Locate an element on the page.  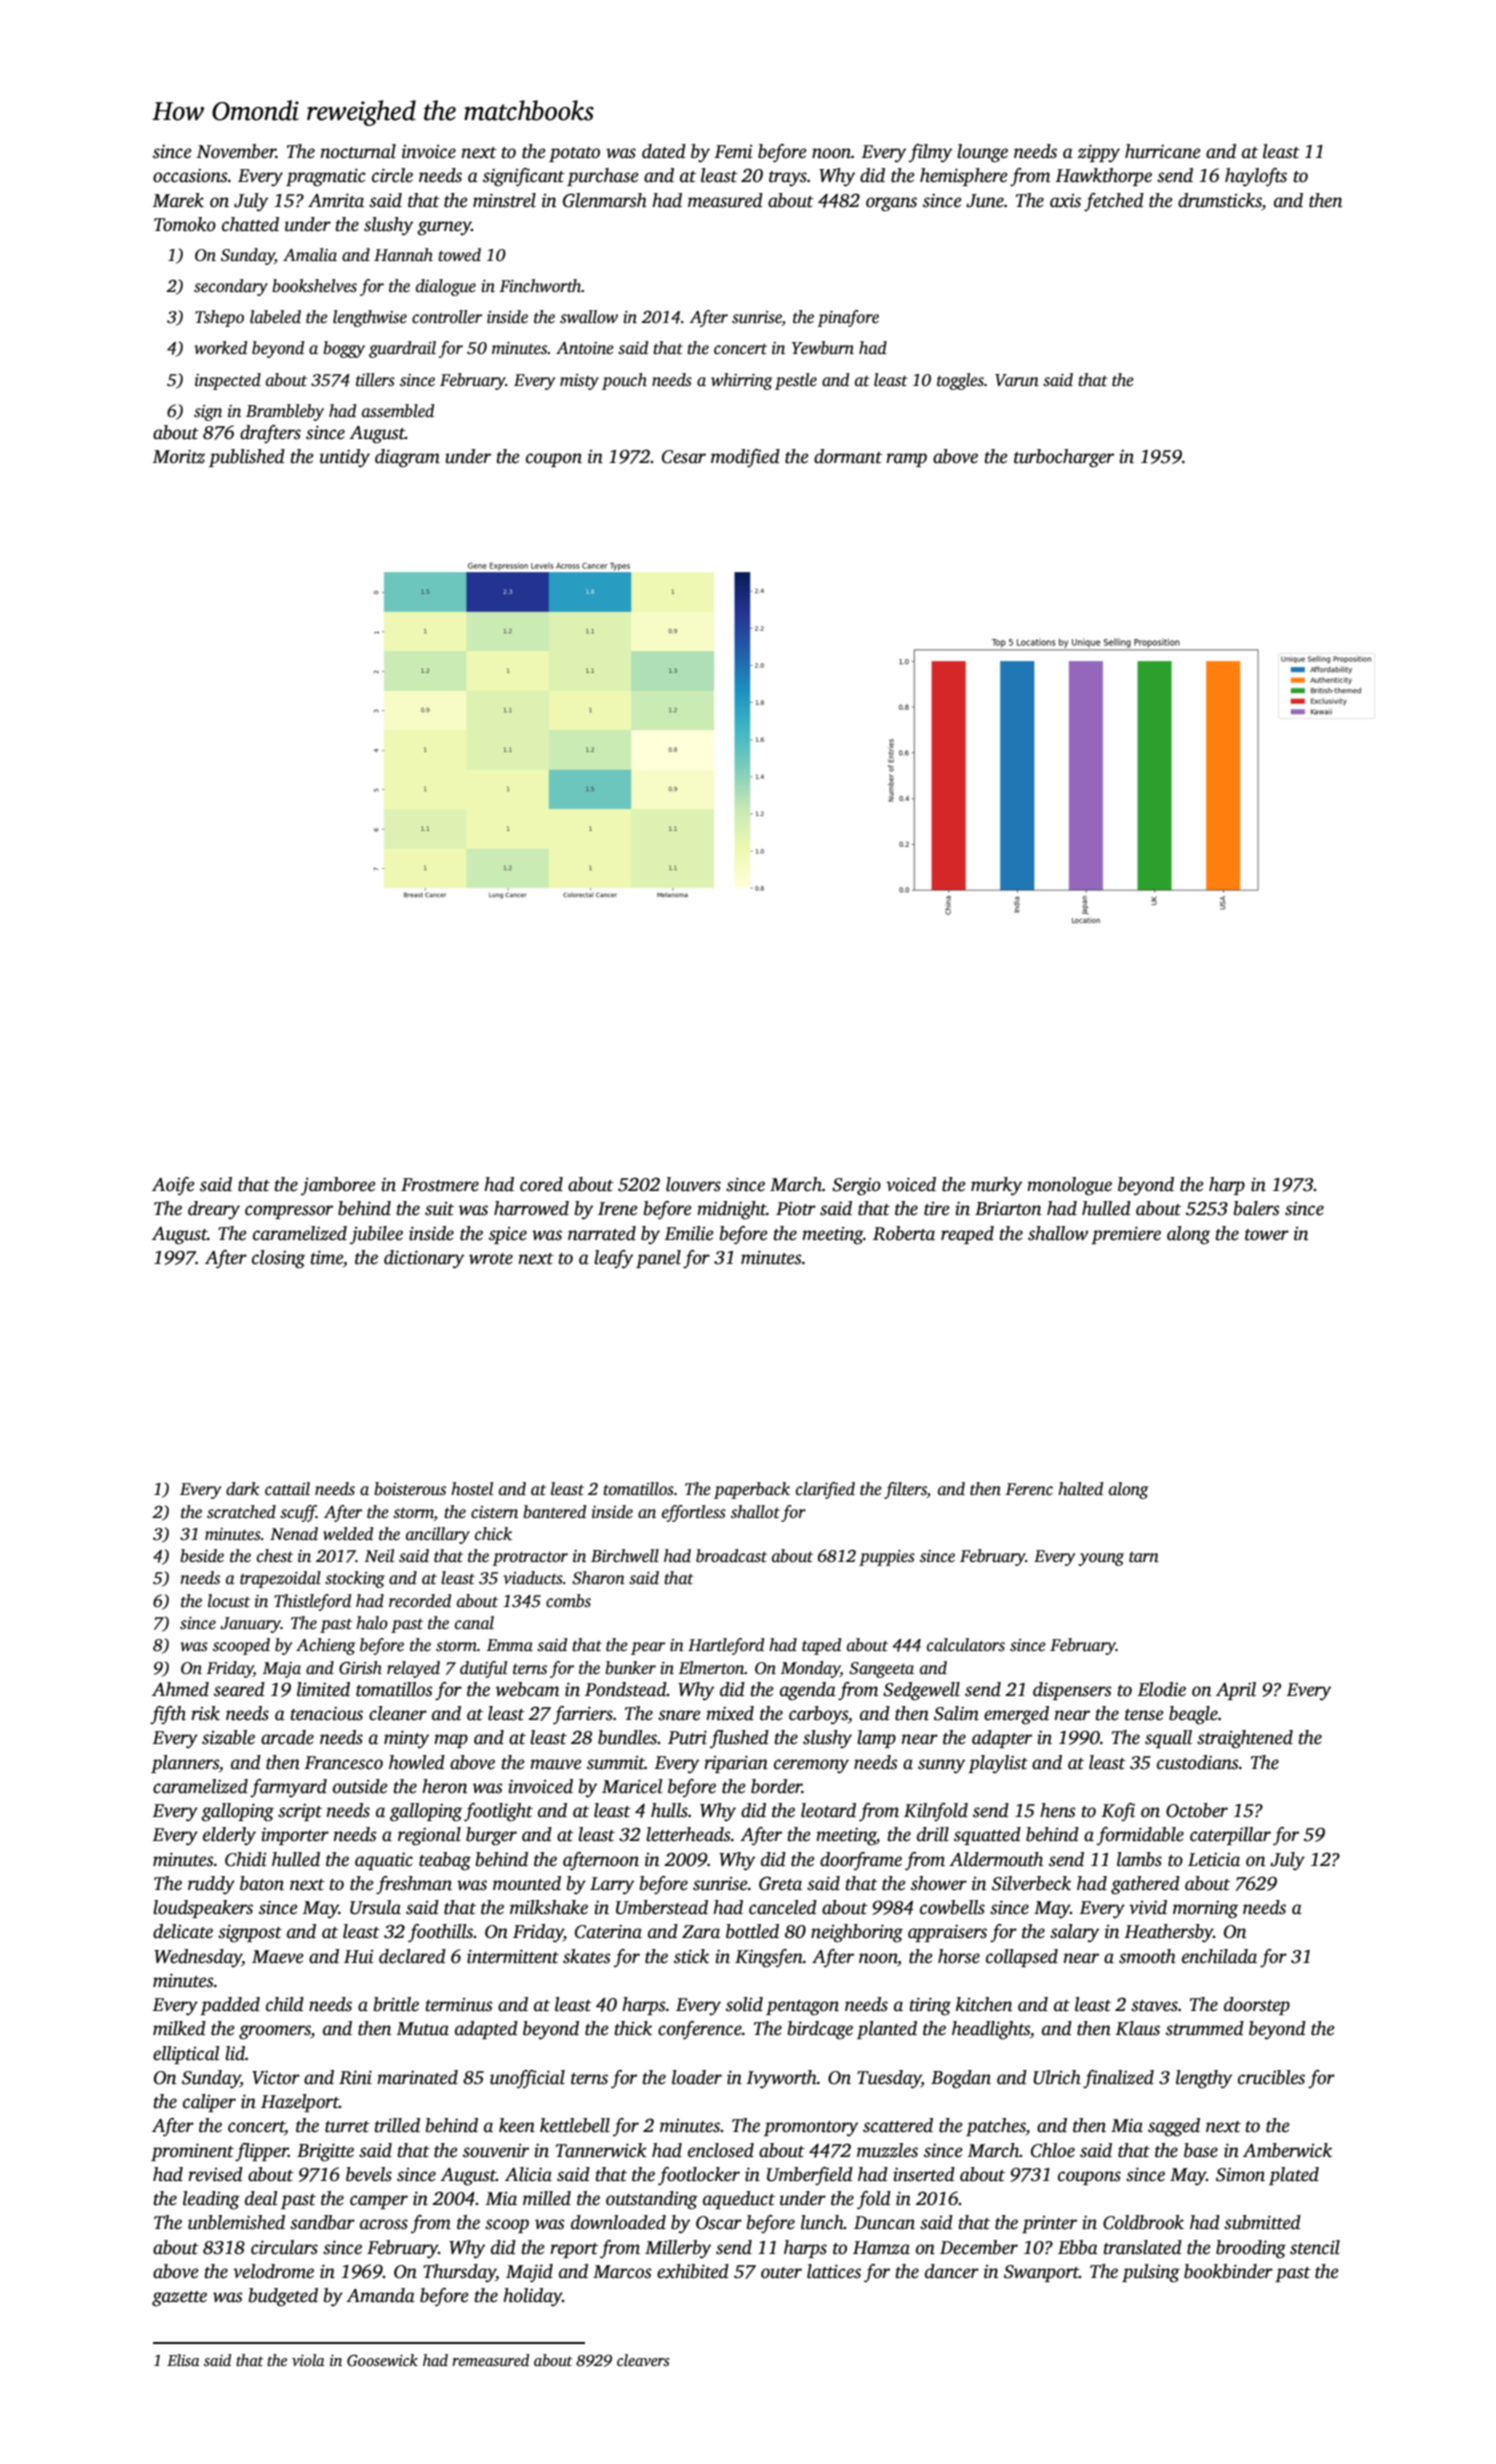
diagram is located at coordinates (407, 458).
